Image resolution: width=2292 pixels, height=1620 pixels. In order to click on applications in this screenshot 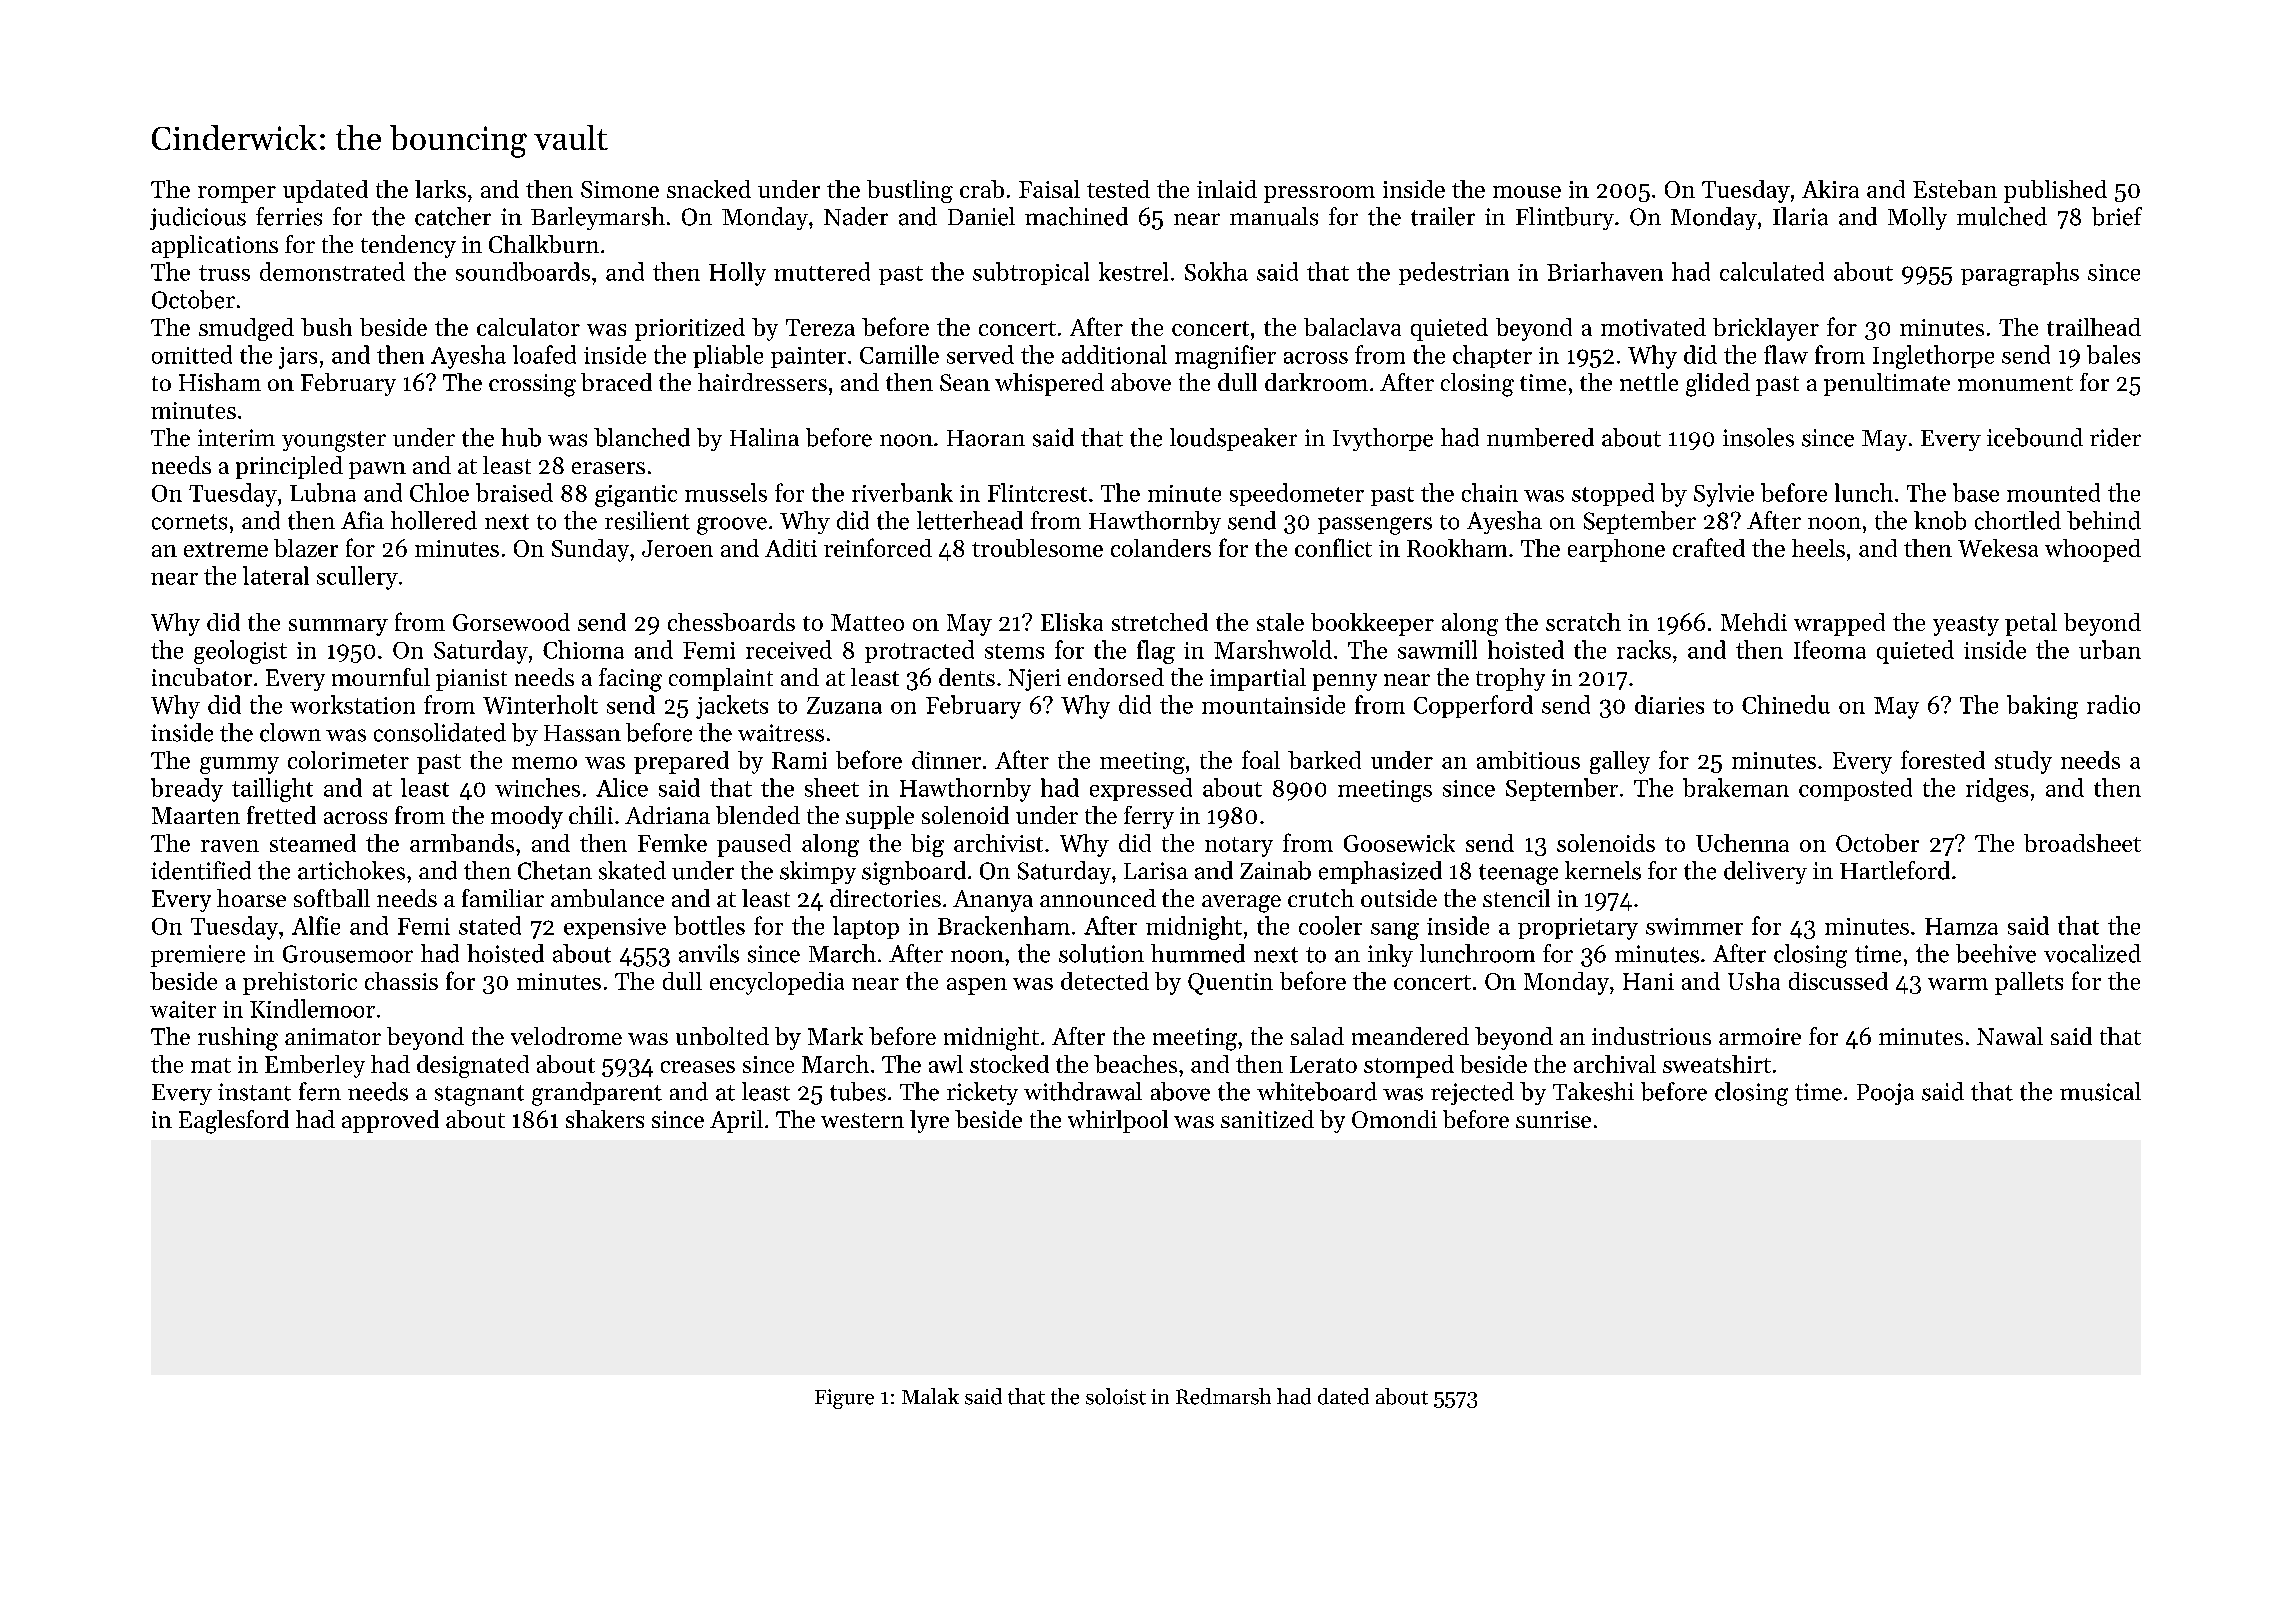, I will do `click(215, 246)`.
